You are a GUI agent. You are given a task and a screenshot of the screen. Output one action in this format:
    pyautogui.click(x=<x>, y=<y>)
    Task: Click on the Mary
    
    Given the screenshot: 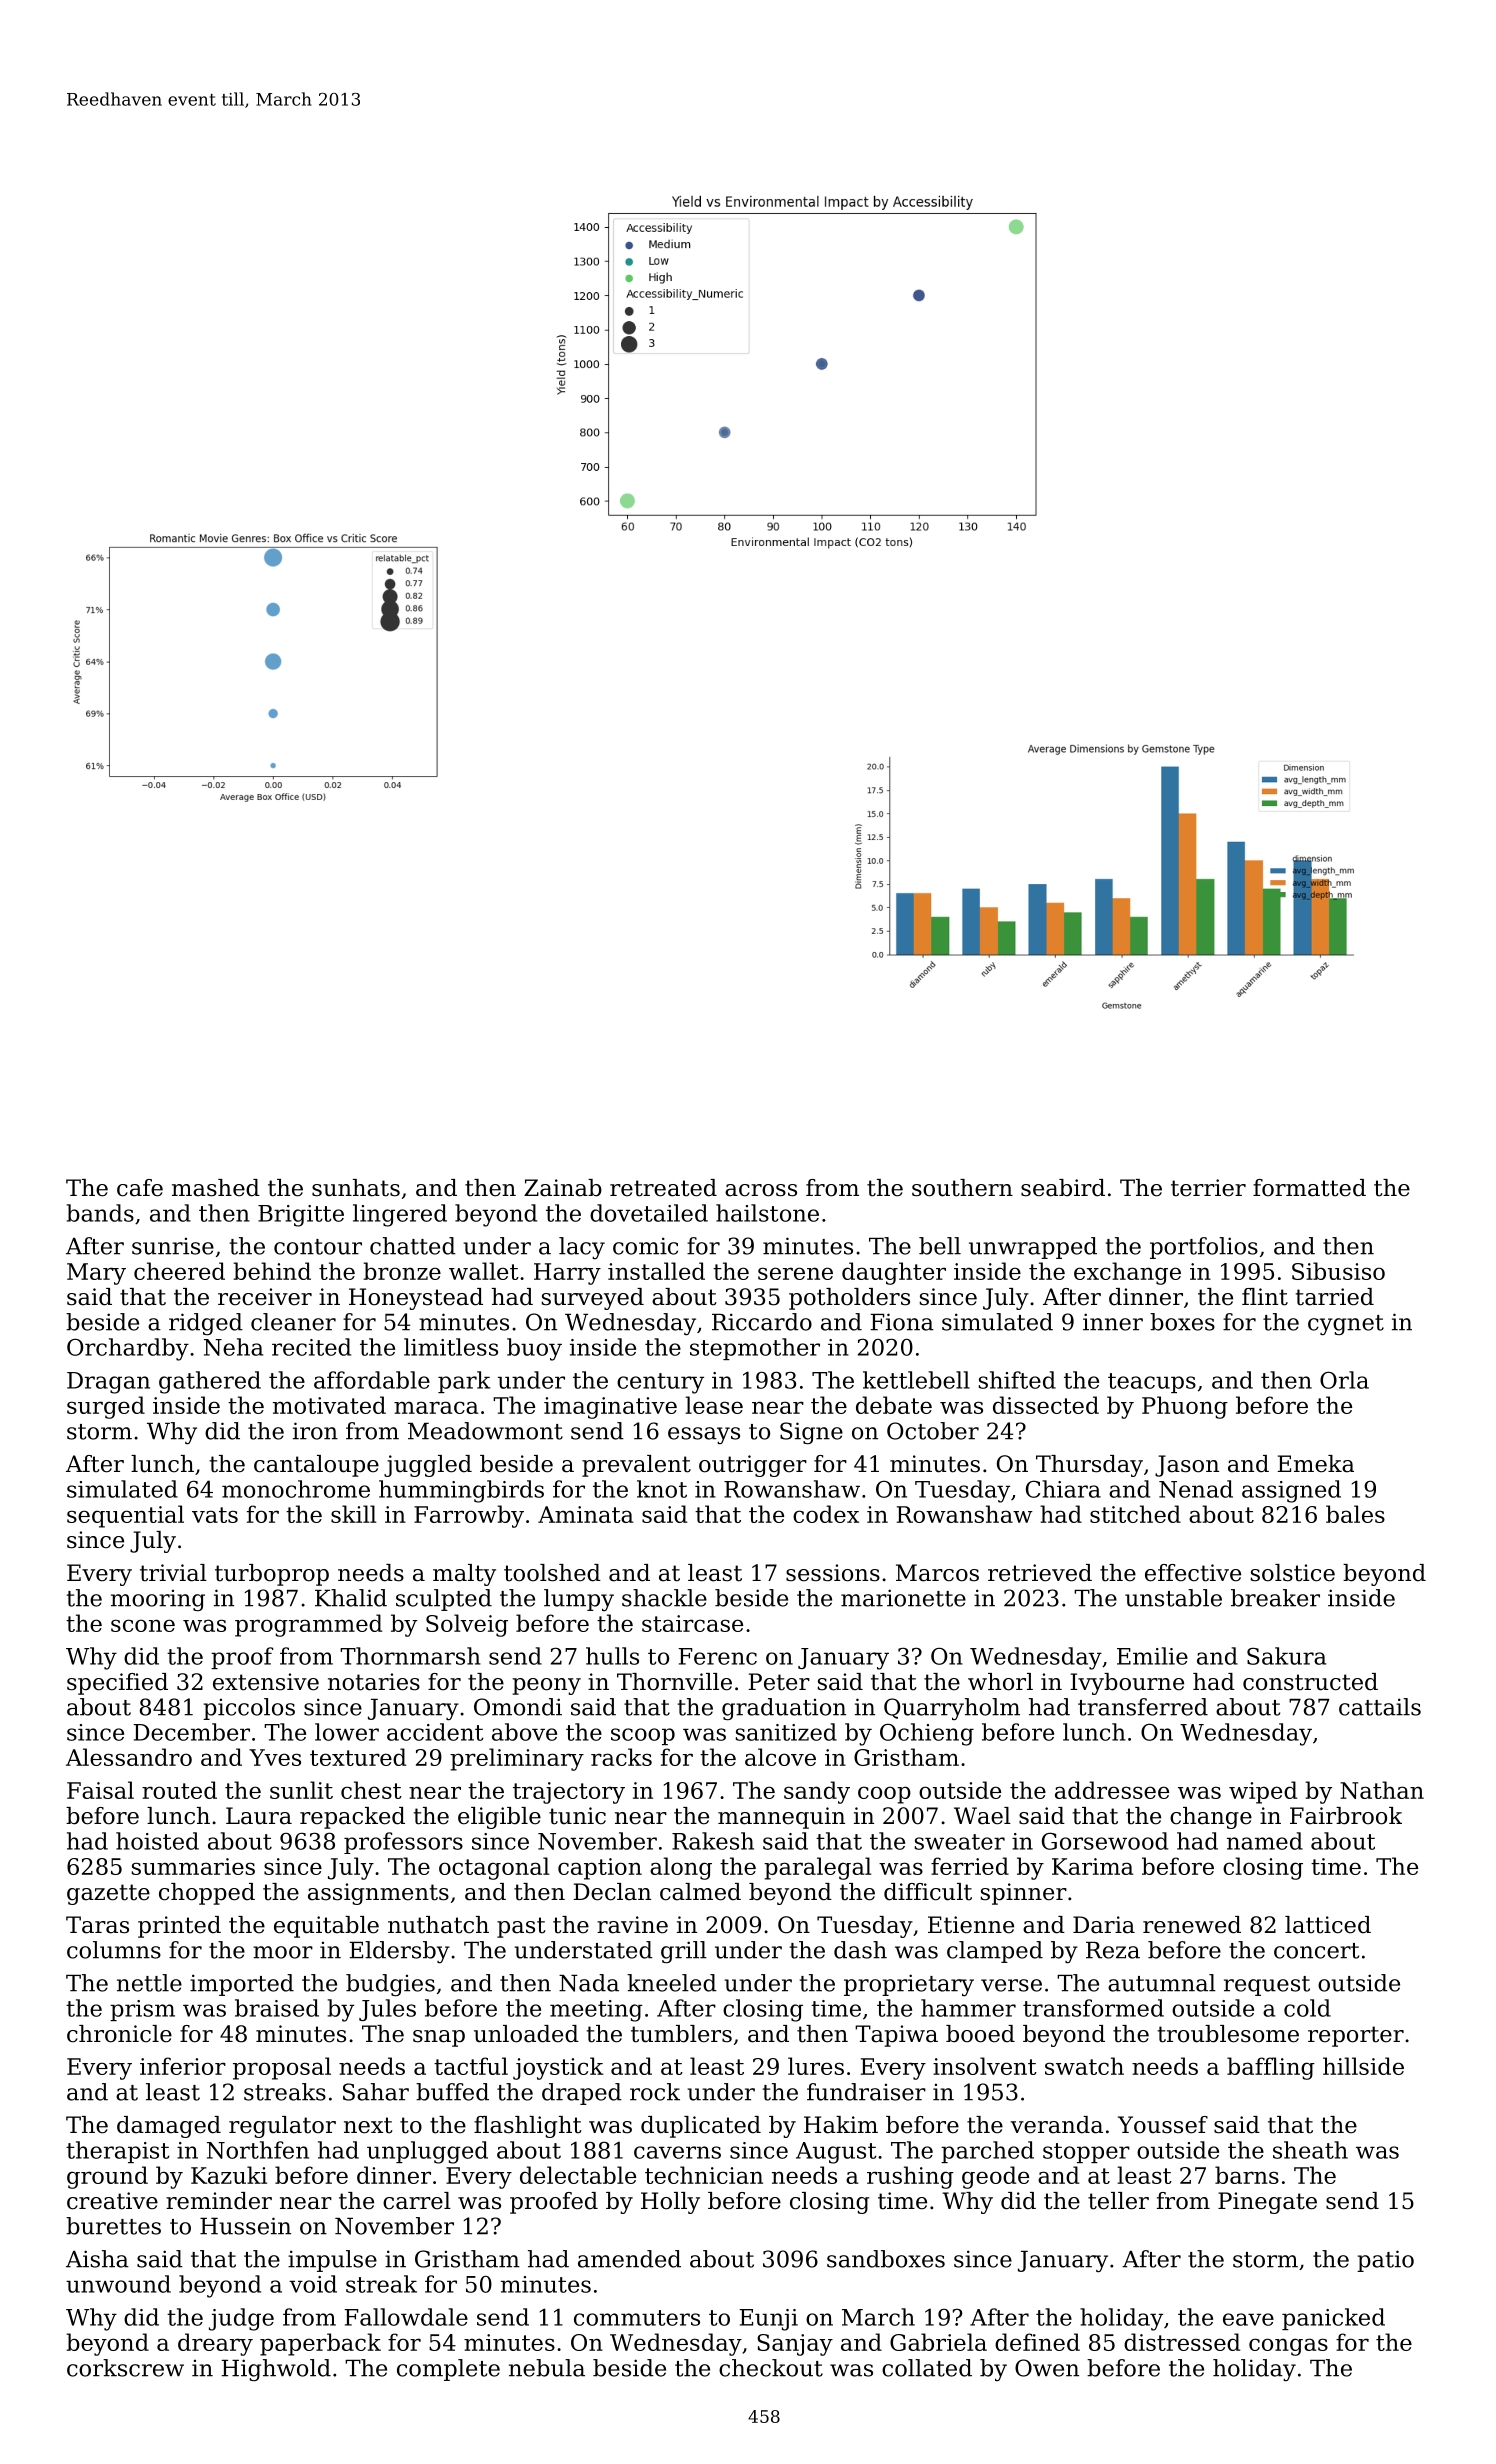 What is the action you would take?
    pyautogui.click(x=96, y=1274)
